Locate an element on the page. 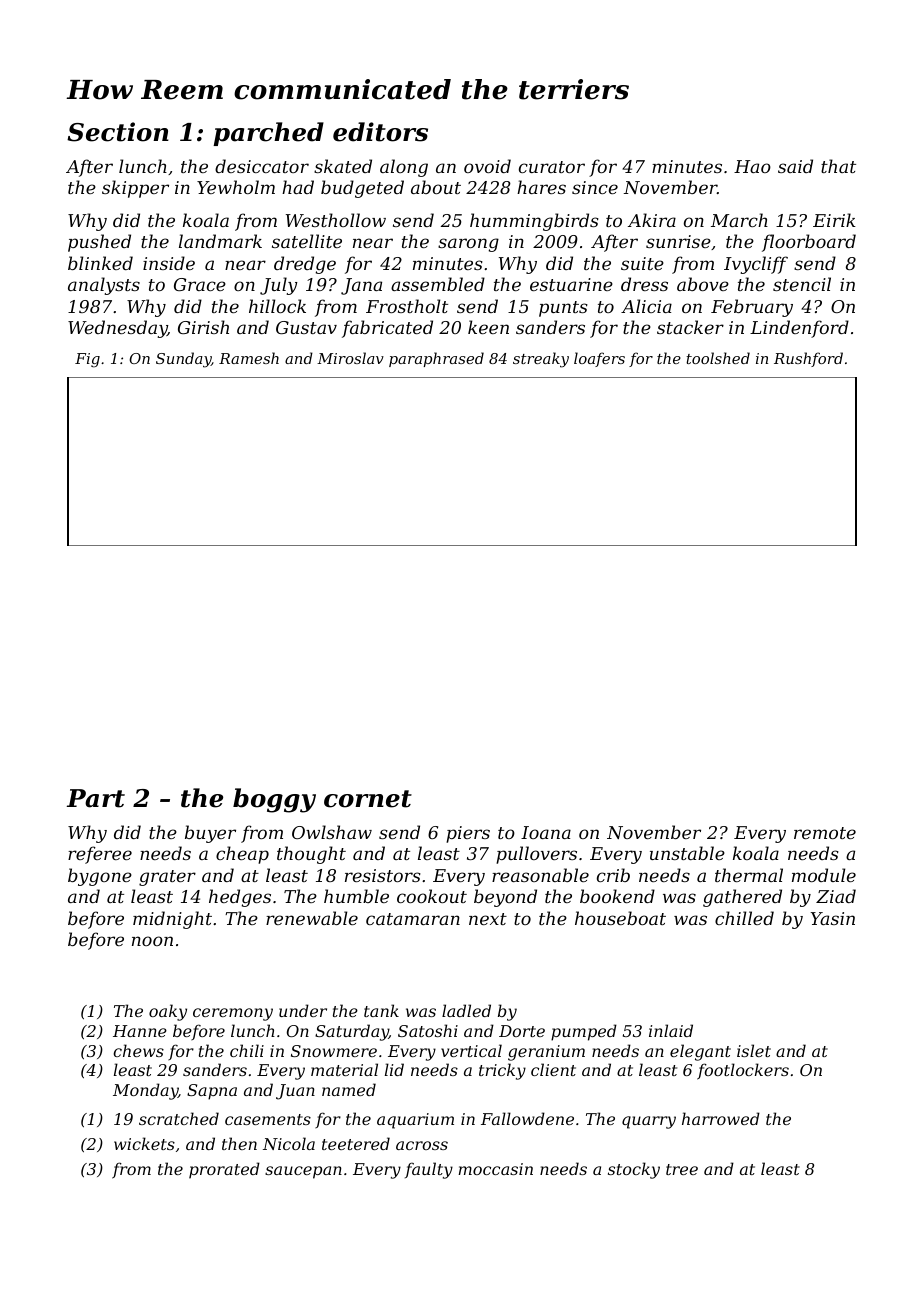  pullovers is located at coordinates (536, 855).
